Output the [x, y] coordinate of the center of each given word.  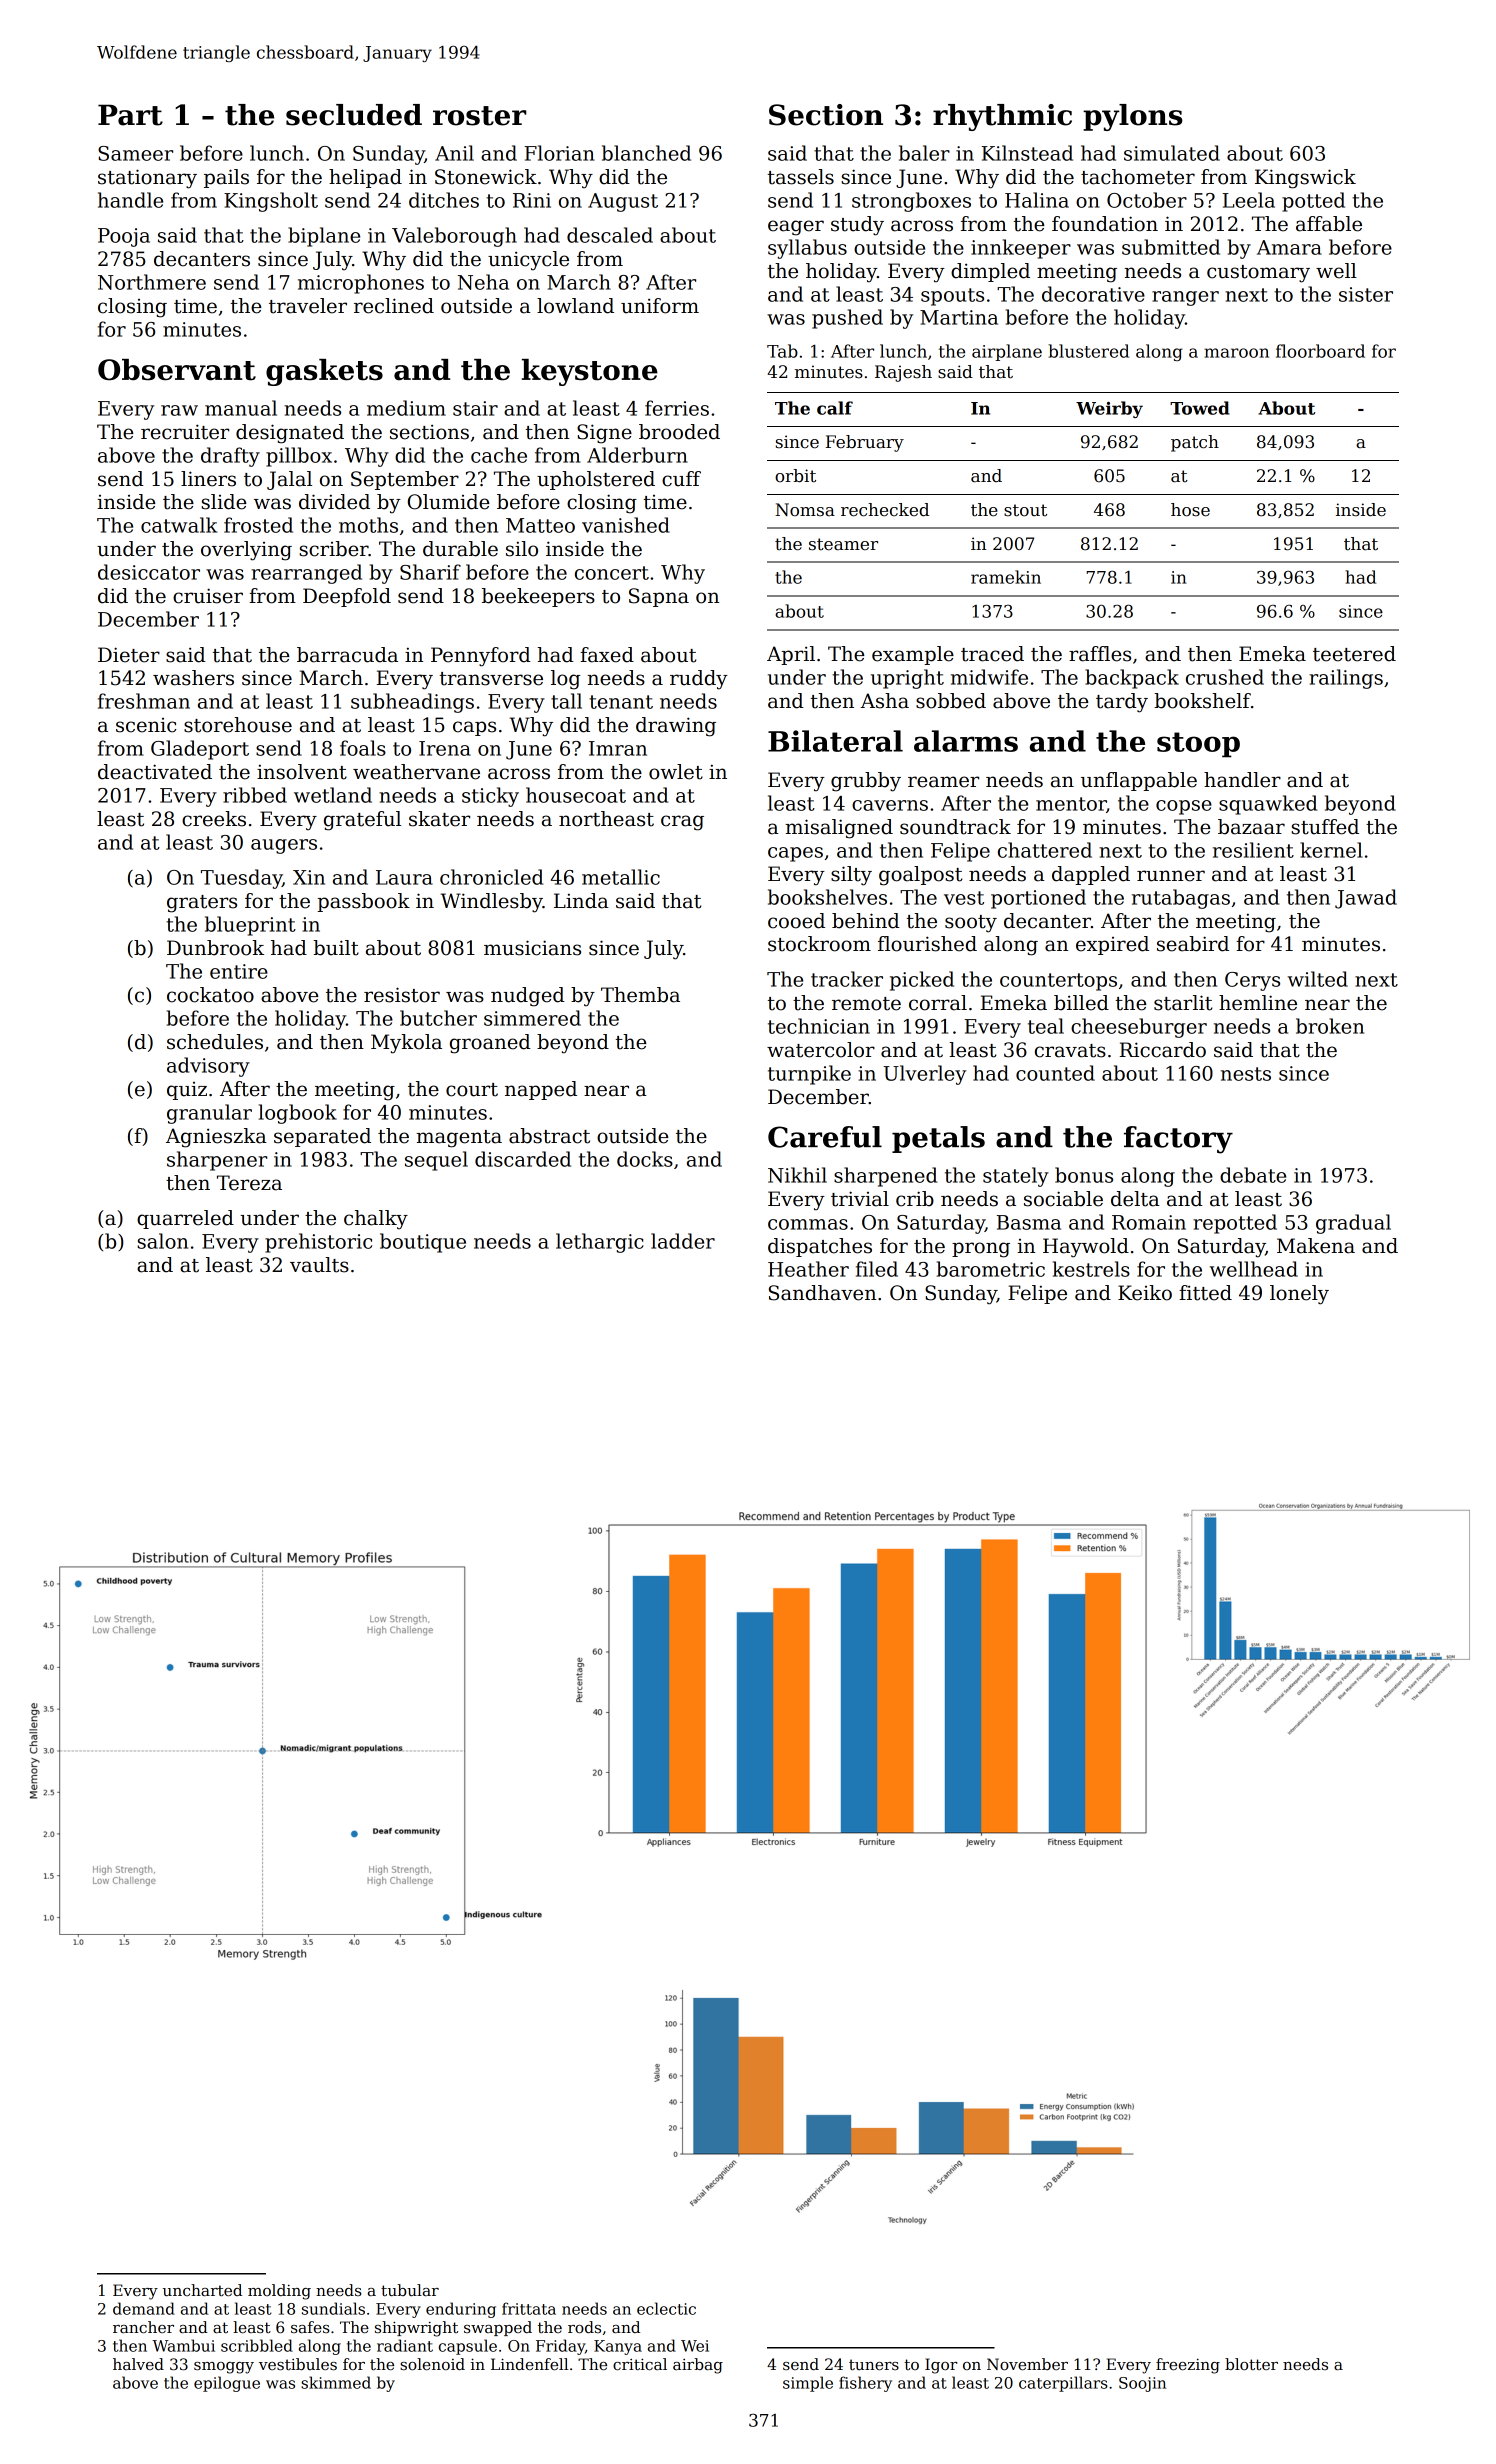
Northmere [152, 282]
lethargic [600, 1243]
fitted [1205, 1293]
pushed [847, 319]
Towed [1200, 408]
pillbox [299, 457]
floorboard [1320, 351]
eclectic [666, 2308]
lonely [1299, 1295]
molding [279, 2292]
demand [144, 2308]
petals [938, 1139]
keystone [590, 372]
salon [163, 1241]
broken [1330, 1026]
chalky [376, 1220]
